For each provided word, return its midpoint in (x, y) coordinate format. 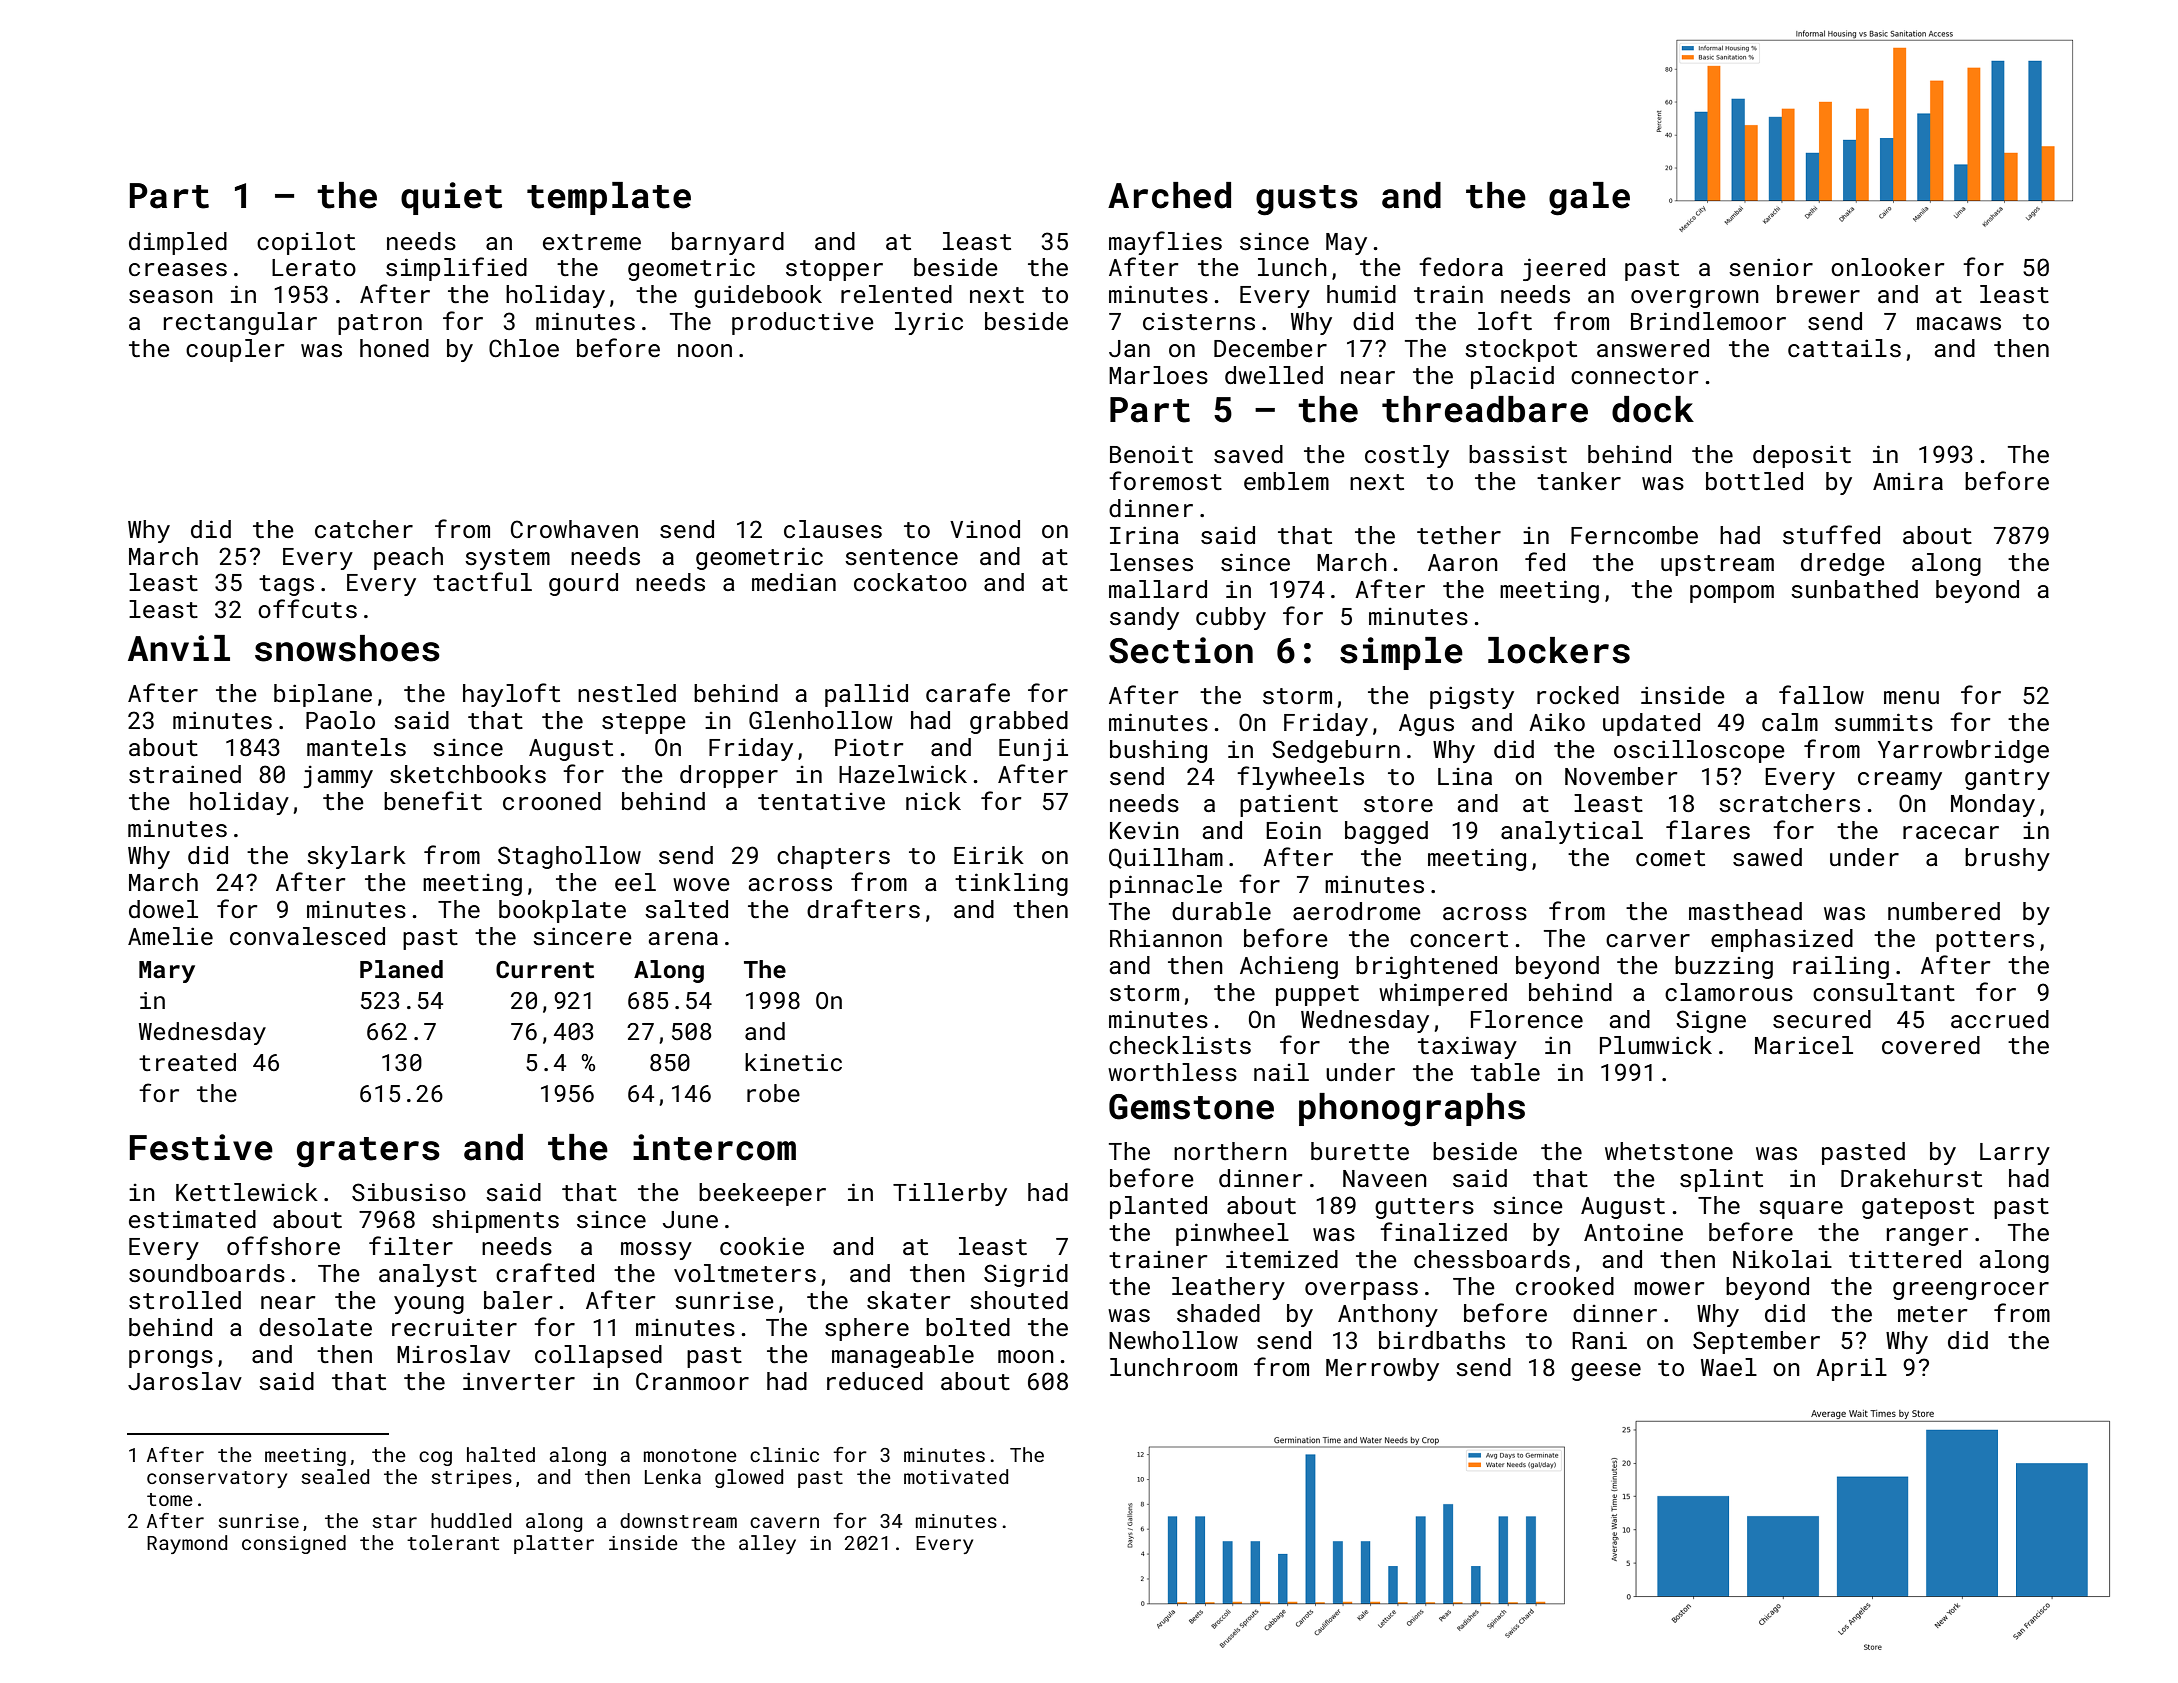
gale (1589, 199)
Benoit (1151, 454)
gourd (583, 584)
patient (1289, 805)
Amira (1908, 481)
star (394, 1521)
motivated (956, 1476)
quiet (451, 198)
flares (1708, 829)
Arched (1169, 195)
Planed (401, 969)
